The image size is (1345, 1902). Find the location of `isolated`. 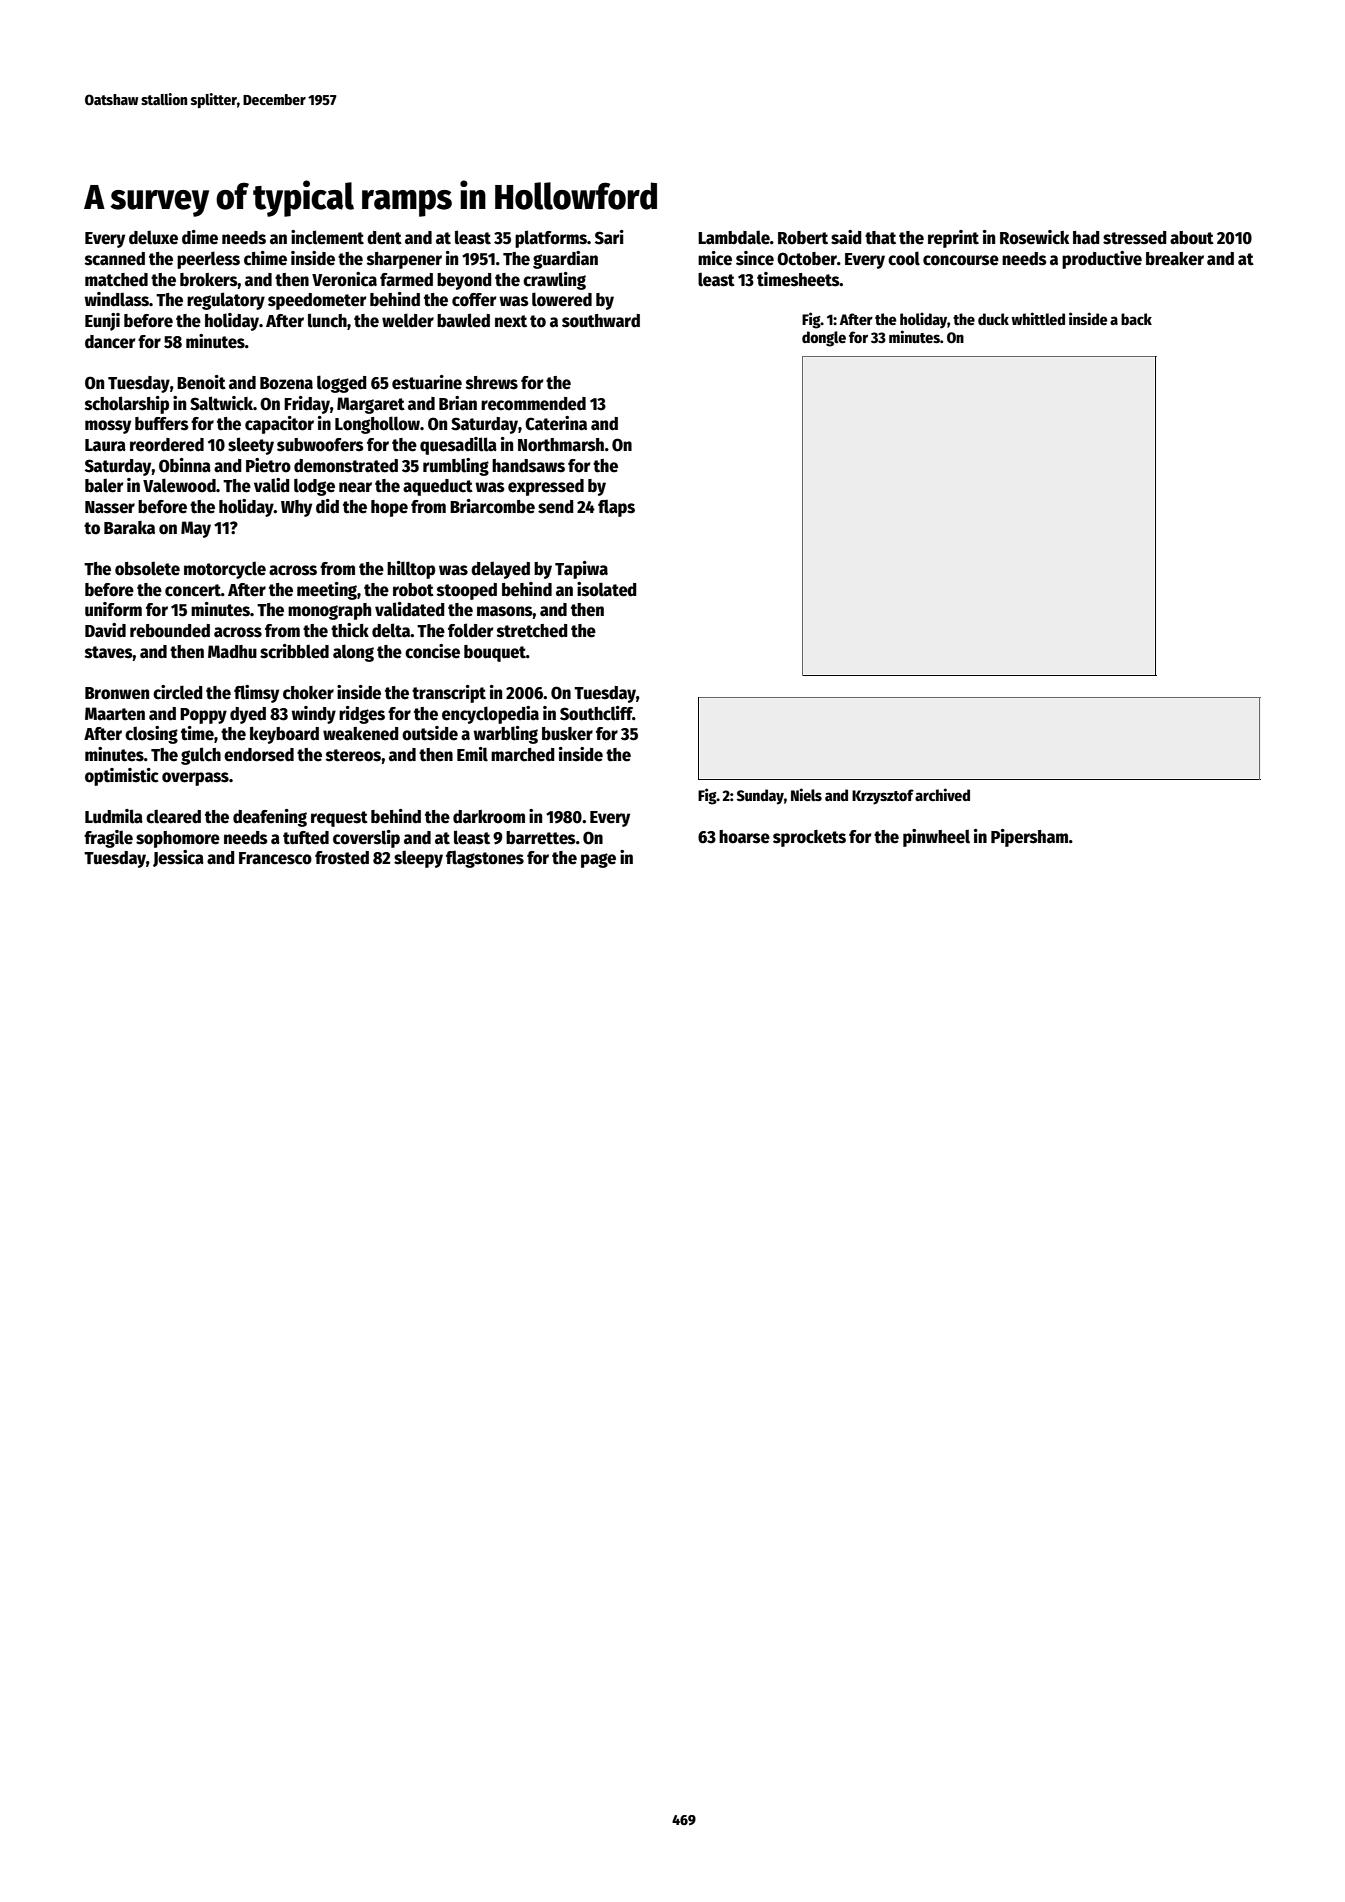

isolated is located at coordinates (607, 589).
